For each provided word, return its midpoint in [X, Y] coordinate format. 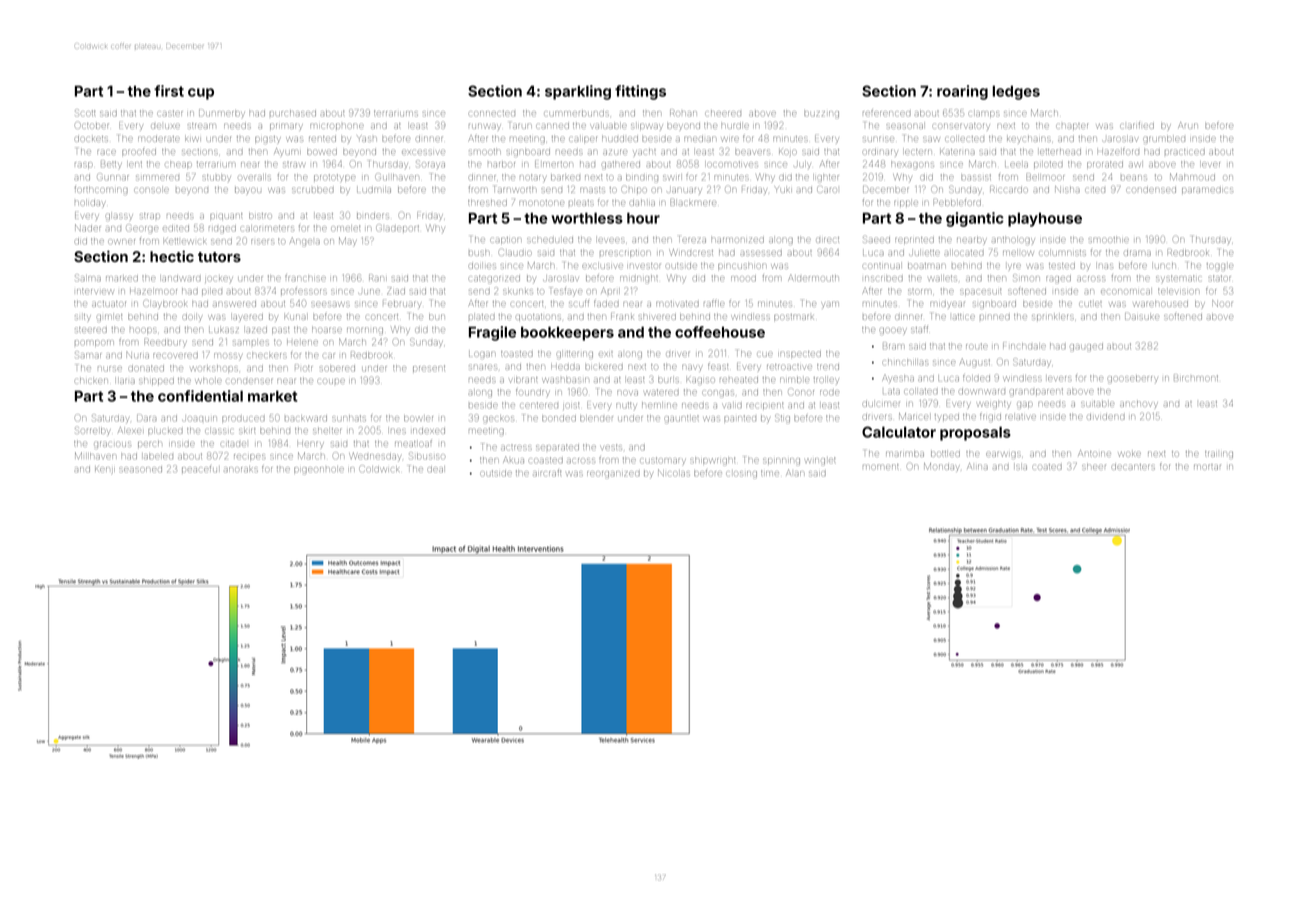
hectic [172, 256]
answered [234, 304]
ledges [1016, 93]
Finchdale [1024, 345]
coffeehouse [720, 332]
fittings [640, 92]
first [169, 91]
